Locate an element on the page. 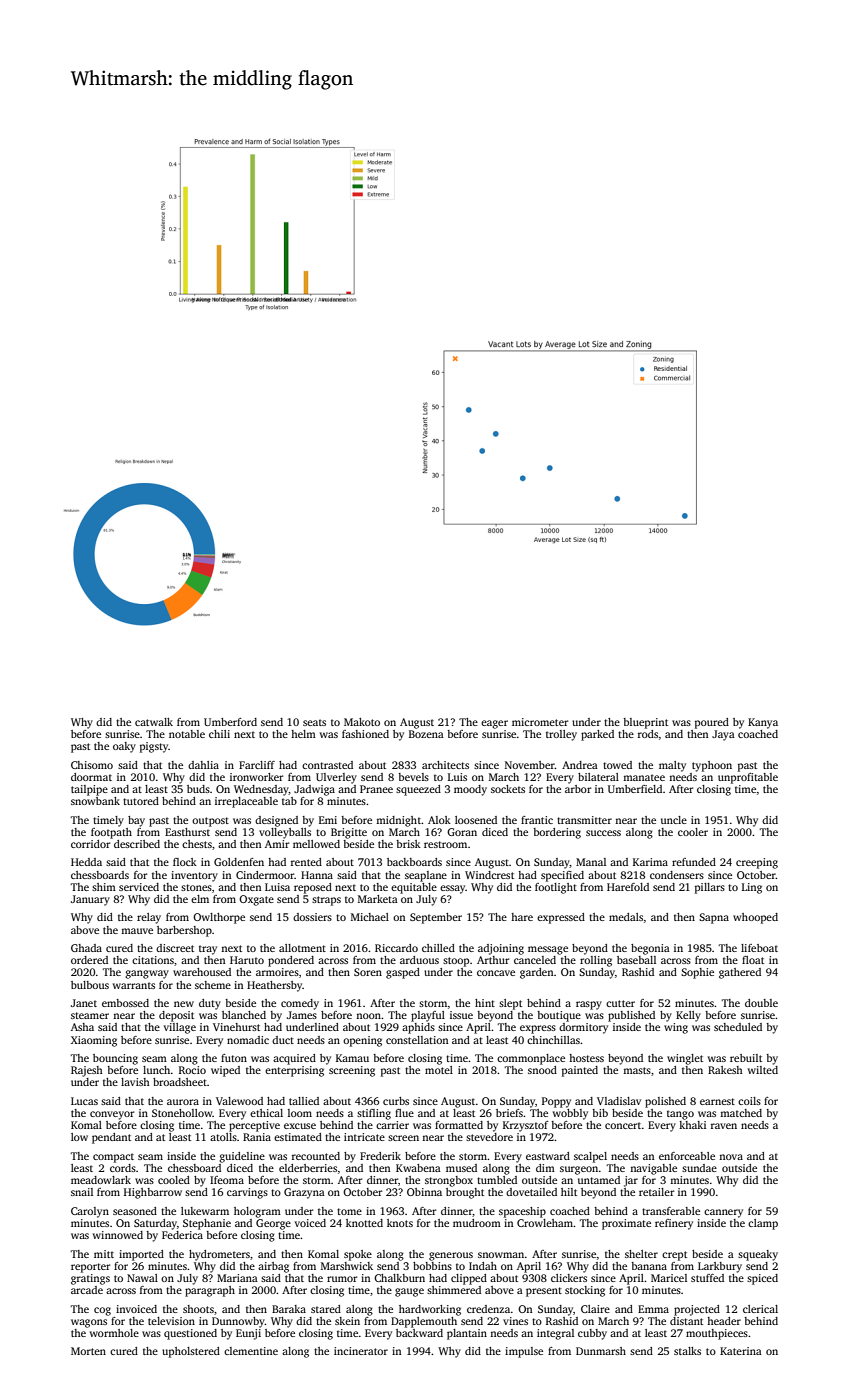 This image has height=1400, width=849. eager is located at coordinates (494, 724).
